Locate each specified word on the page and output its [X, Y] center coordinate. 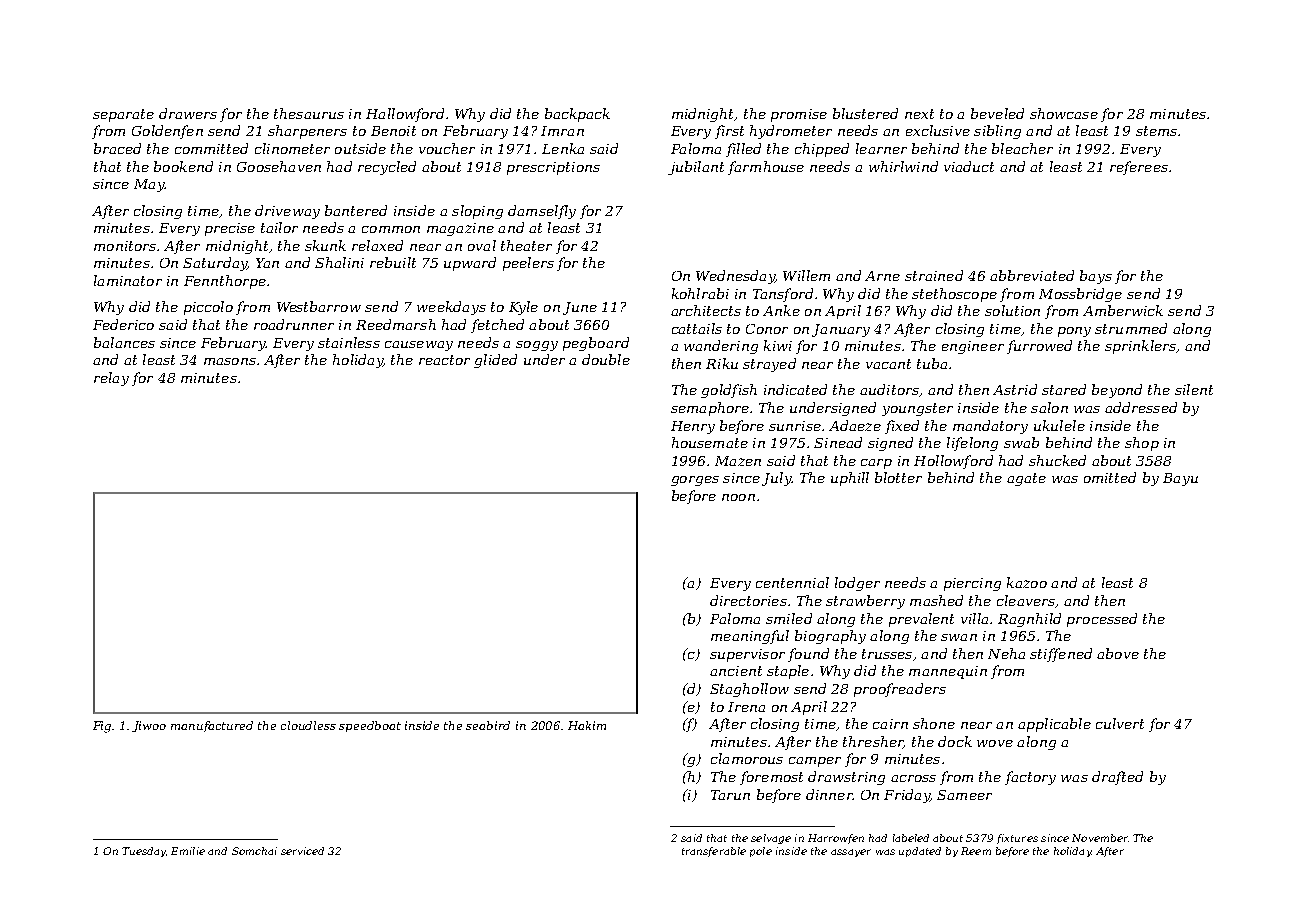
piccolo [208, 308]
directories [748, 600]
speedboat [370, 726]
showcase [1064, 113]
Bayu [1180, 479]
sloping [477, 212]
